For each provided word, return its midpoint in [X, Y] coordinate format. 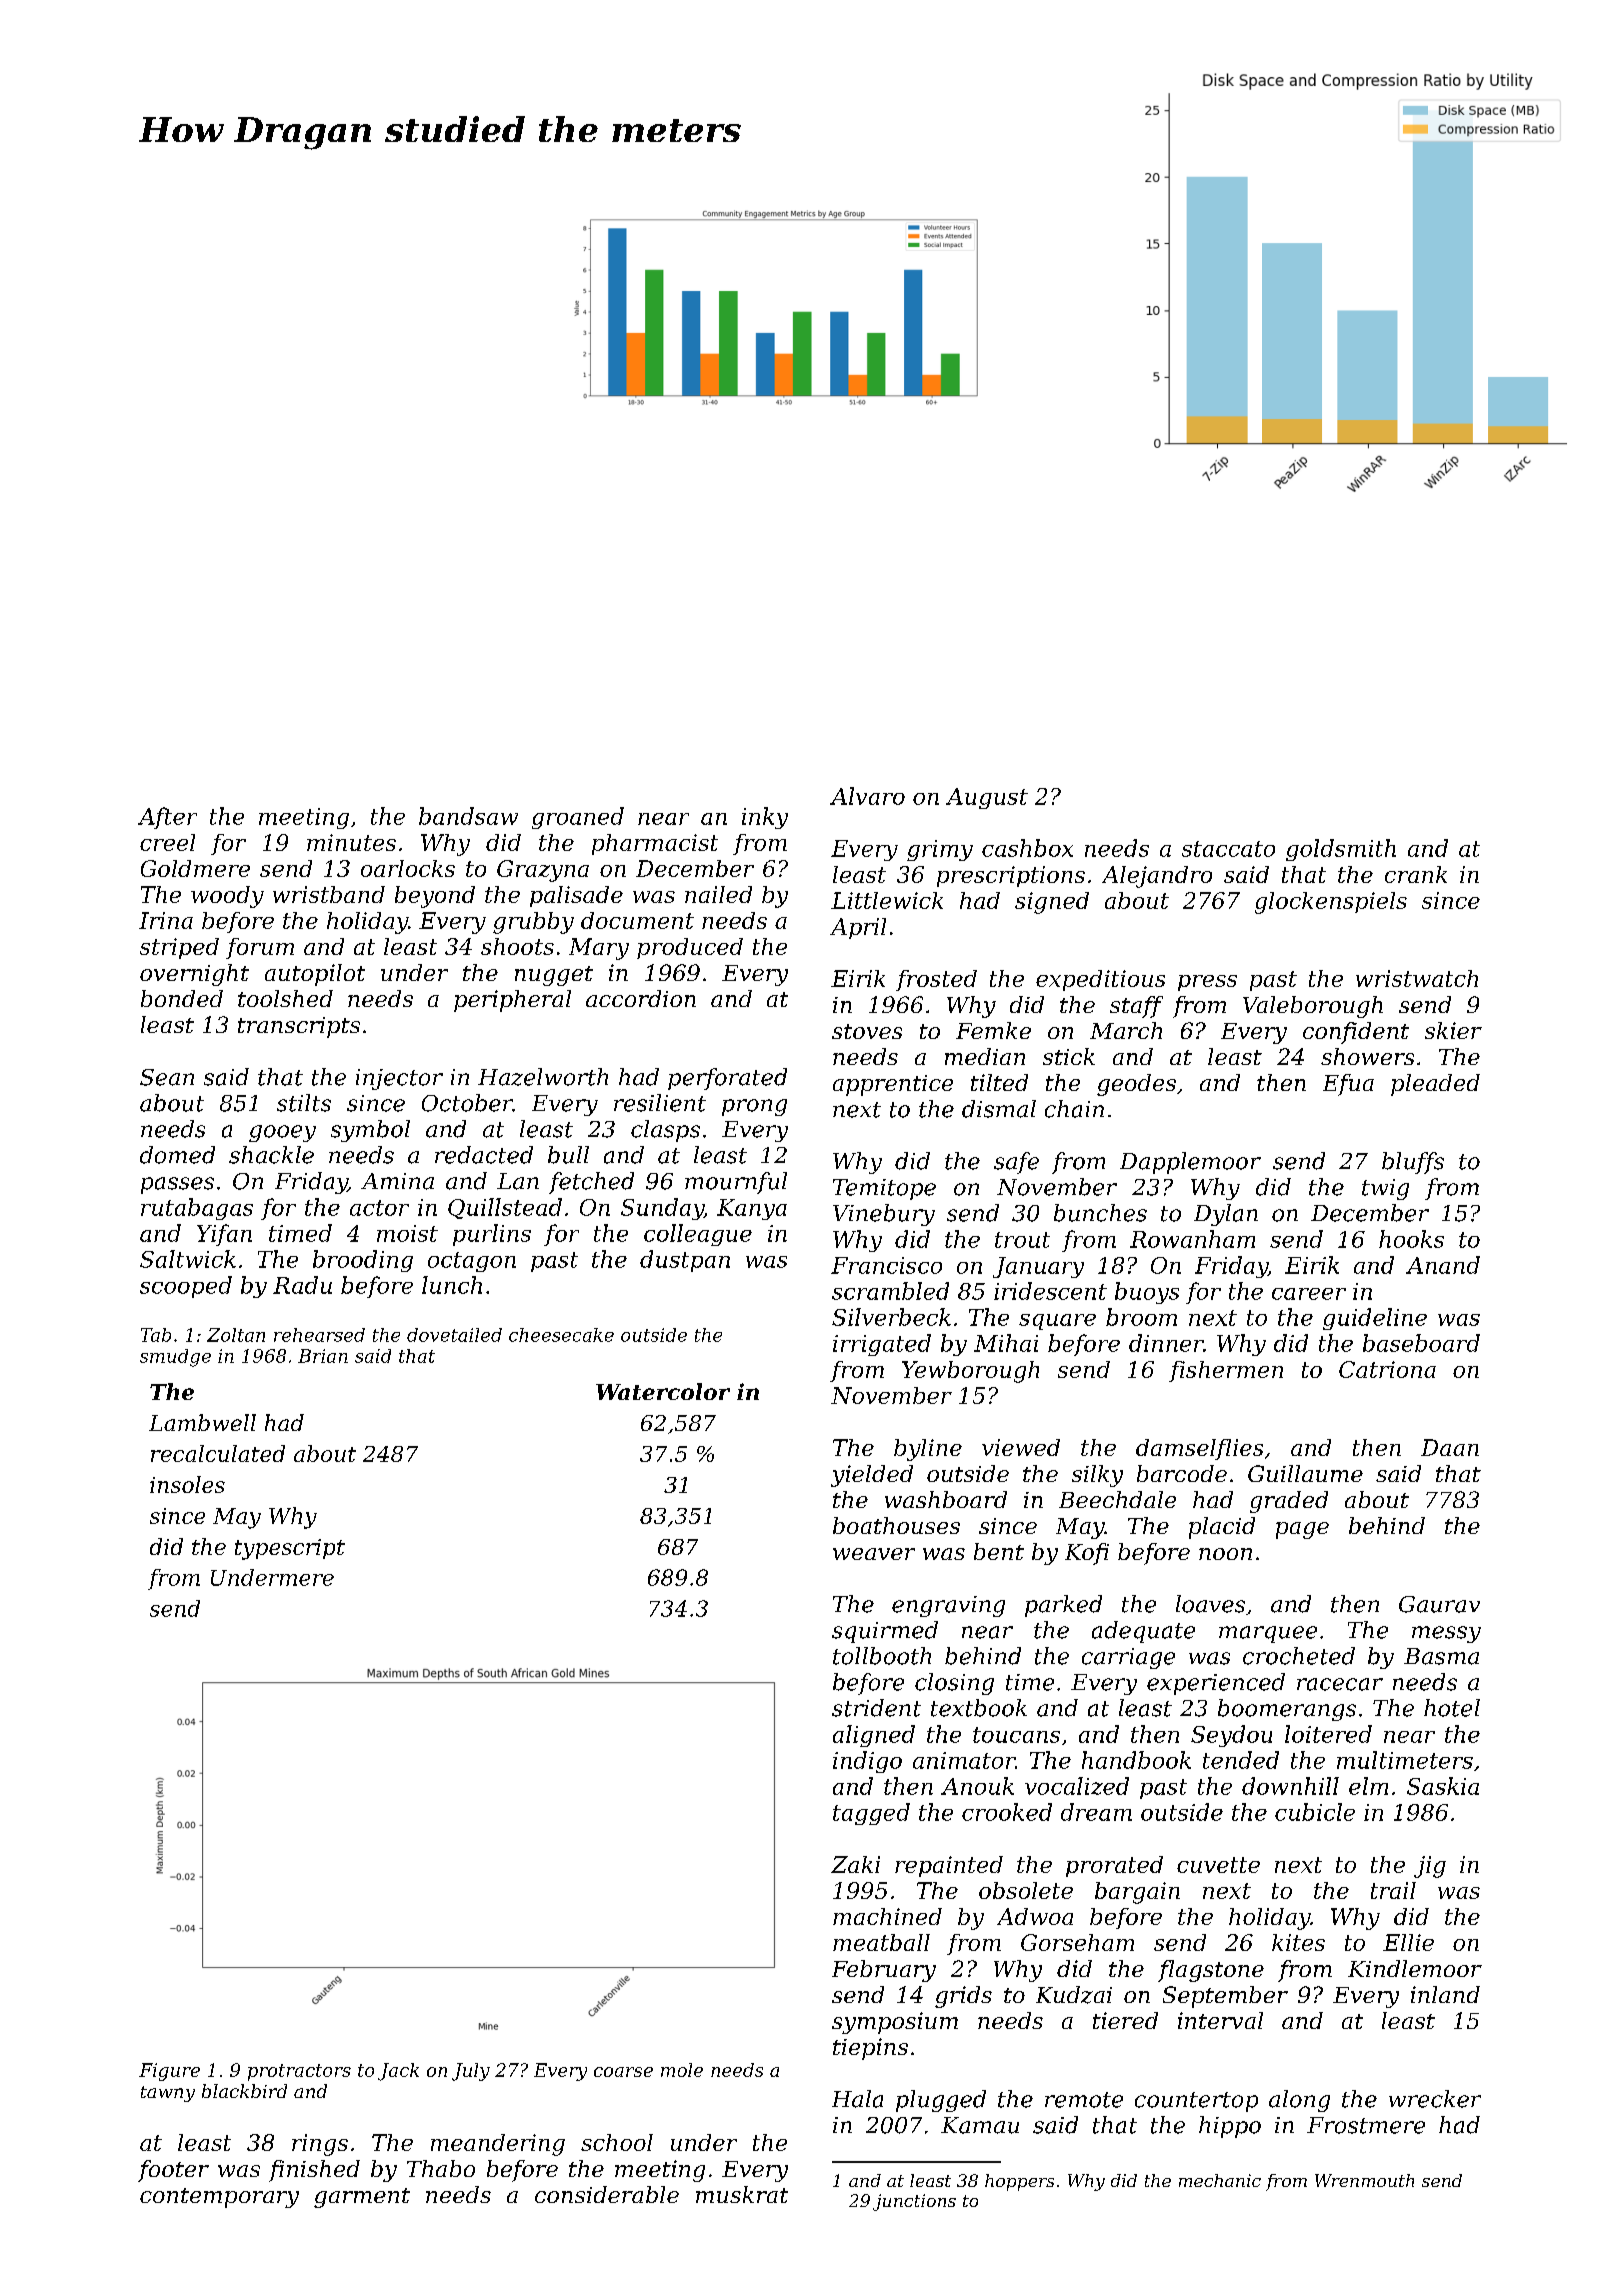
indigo [867, 1762]
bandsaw [468, 816]
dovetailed [454, 1335]
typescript [290, 1549]
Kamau [980, 2125]
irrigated [882, 1345]
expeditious [1100, 980]
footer [173, 2171]
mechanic [1220, 2180]
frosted [936, 980]
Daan [1450, 1447]
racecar [1340, 1684]
